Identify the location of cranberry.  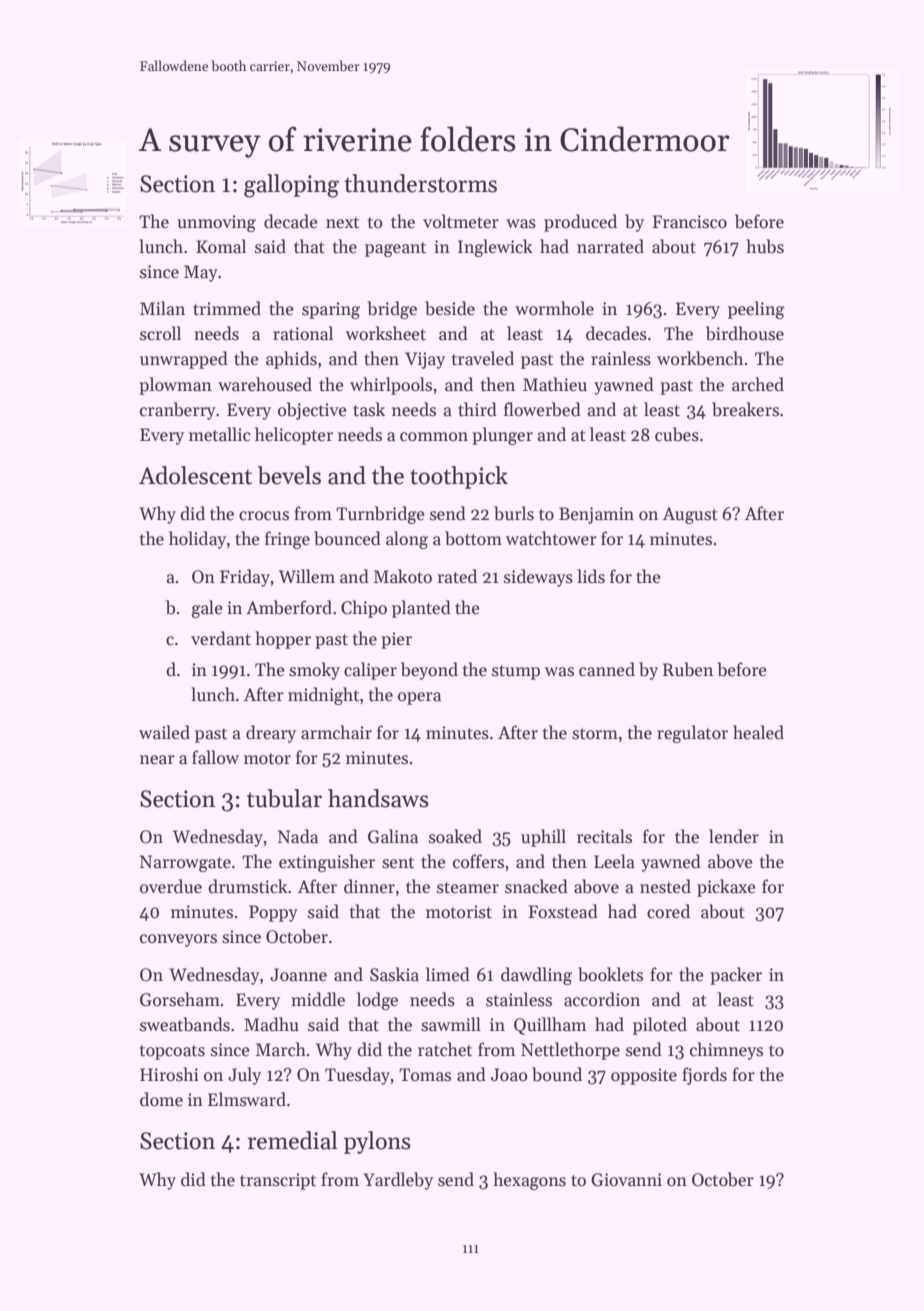
(178, 411).
